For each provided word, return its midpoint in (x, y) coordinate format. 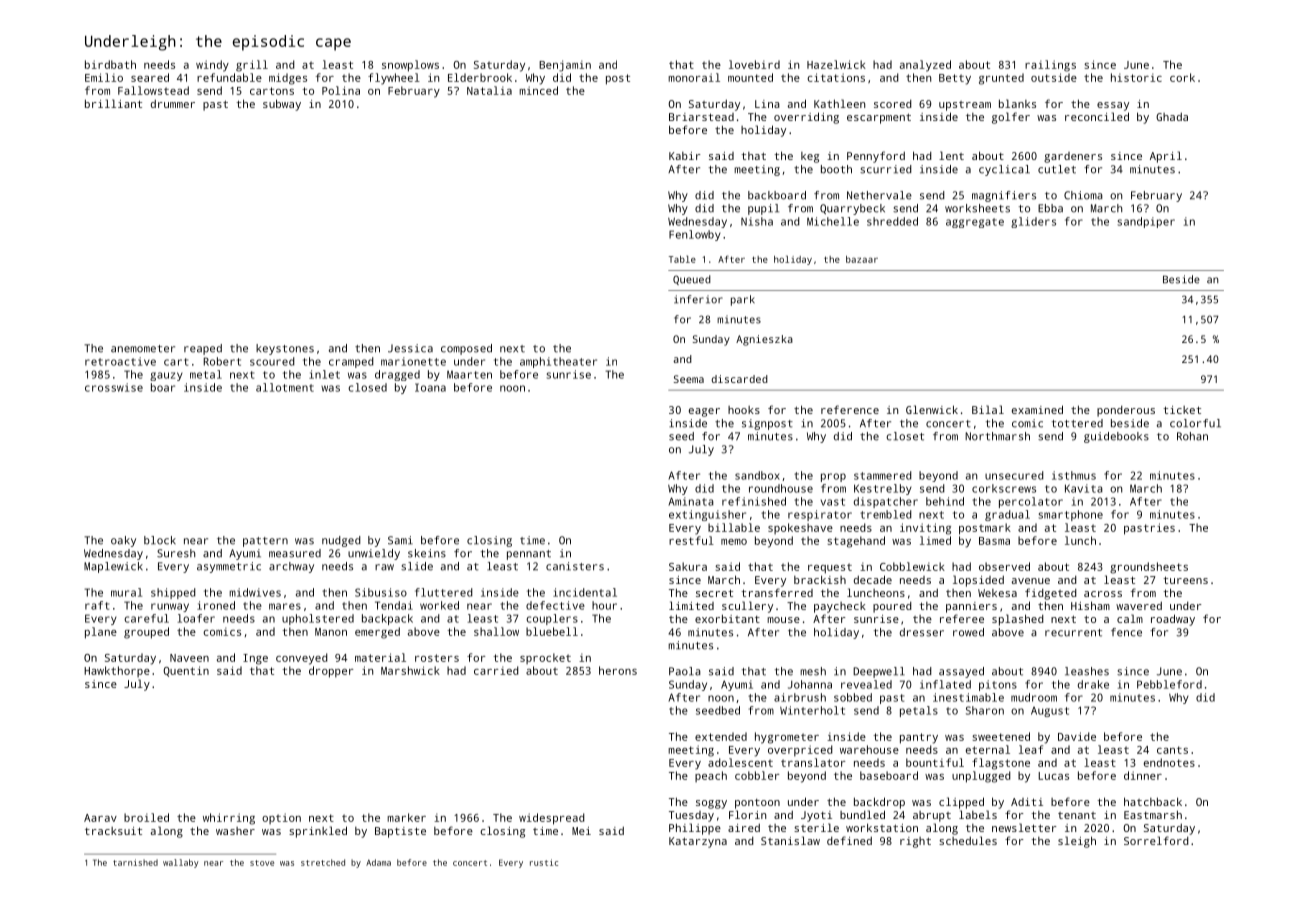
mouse (783, 620)
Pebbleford (1169, 684)
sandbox (757, 475)
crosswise (114, 387)
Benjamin (565, 66)
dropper (331, 672)
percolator (1031, 502)
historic (1136, 77)
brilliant (113, 103)
